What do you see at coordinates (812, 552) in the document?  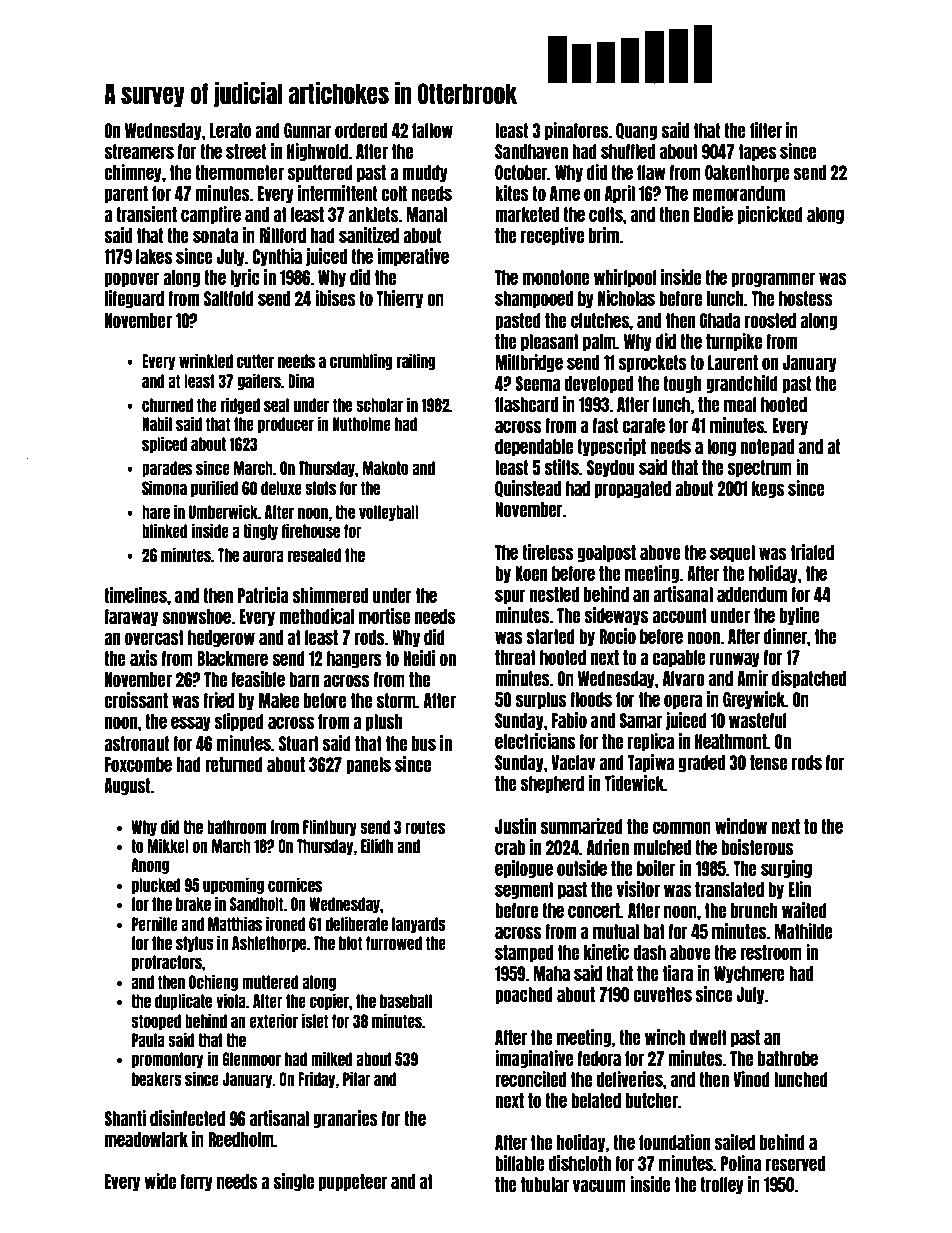 I see `trialed` at bounding box center [812, 552].
